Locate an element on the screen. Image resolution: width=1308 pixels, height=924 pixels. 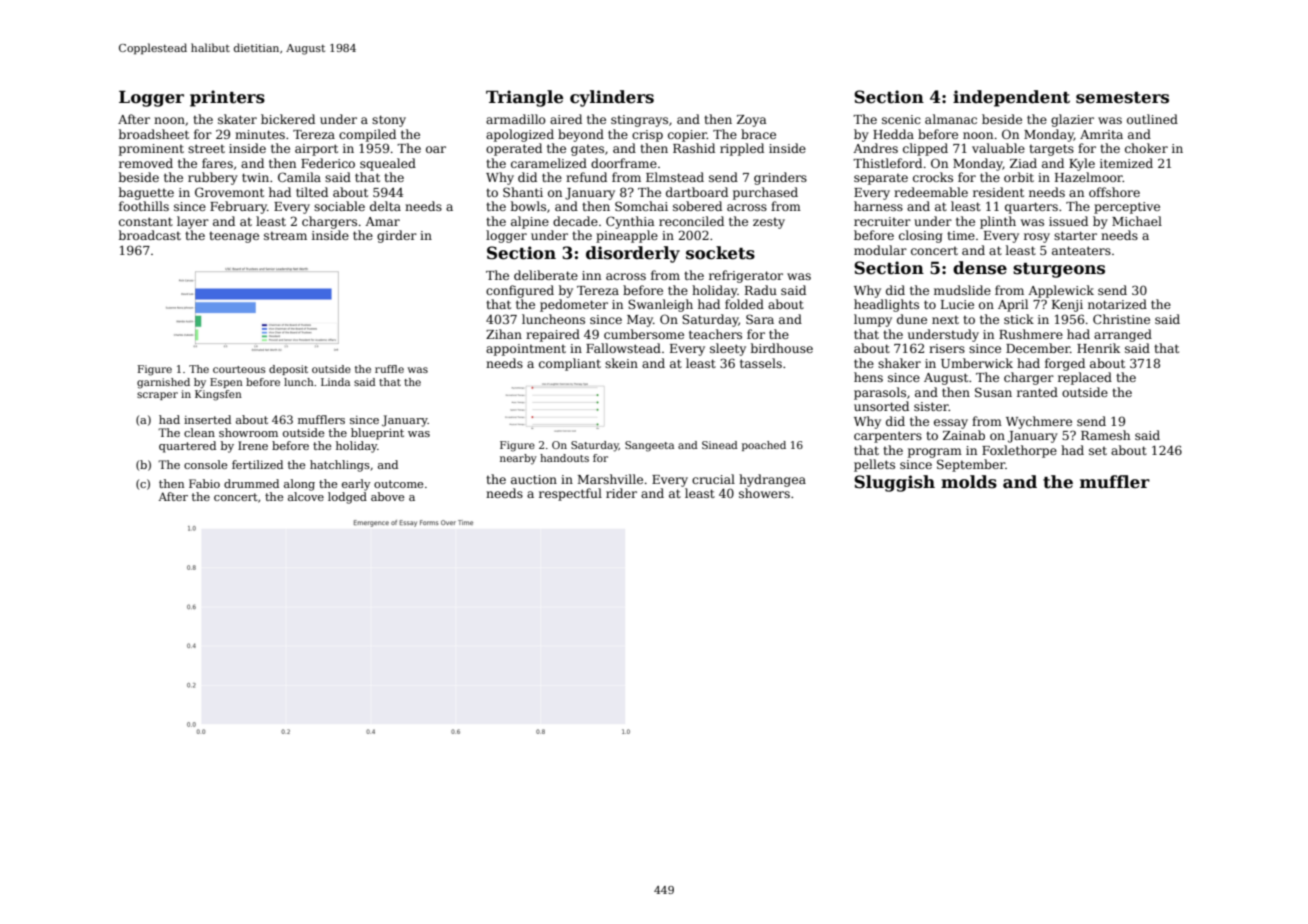
Zihan is located at coordinates (504, 334).
